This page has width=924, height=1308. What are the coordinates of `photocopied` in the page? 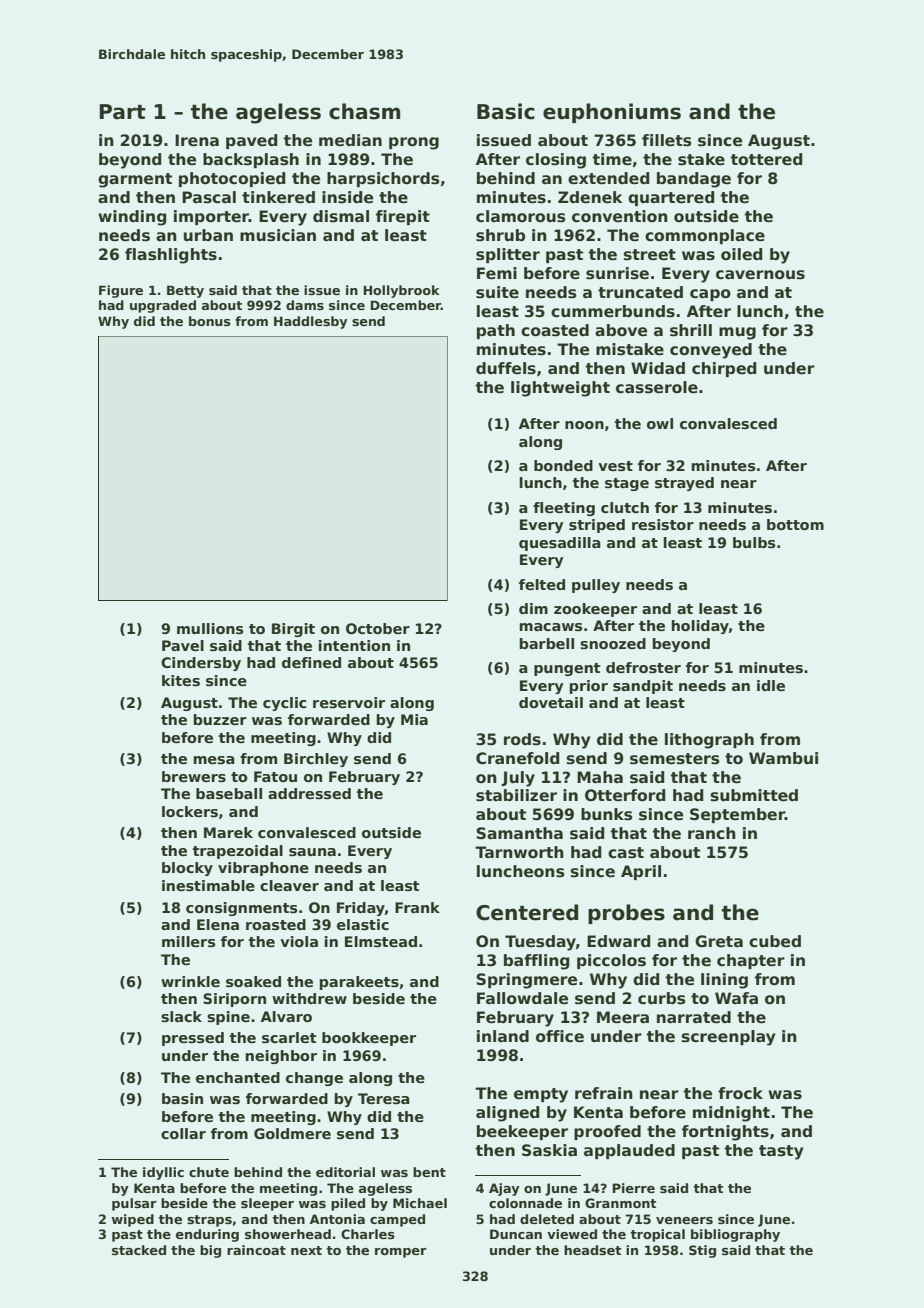 It's located at (232, 179).
